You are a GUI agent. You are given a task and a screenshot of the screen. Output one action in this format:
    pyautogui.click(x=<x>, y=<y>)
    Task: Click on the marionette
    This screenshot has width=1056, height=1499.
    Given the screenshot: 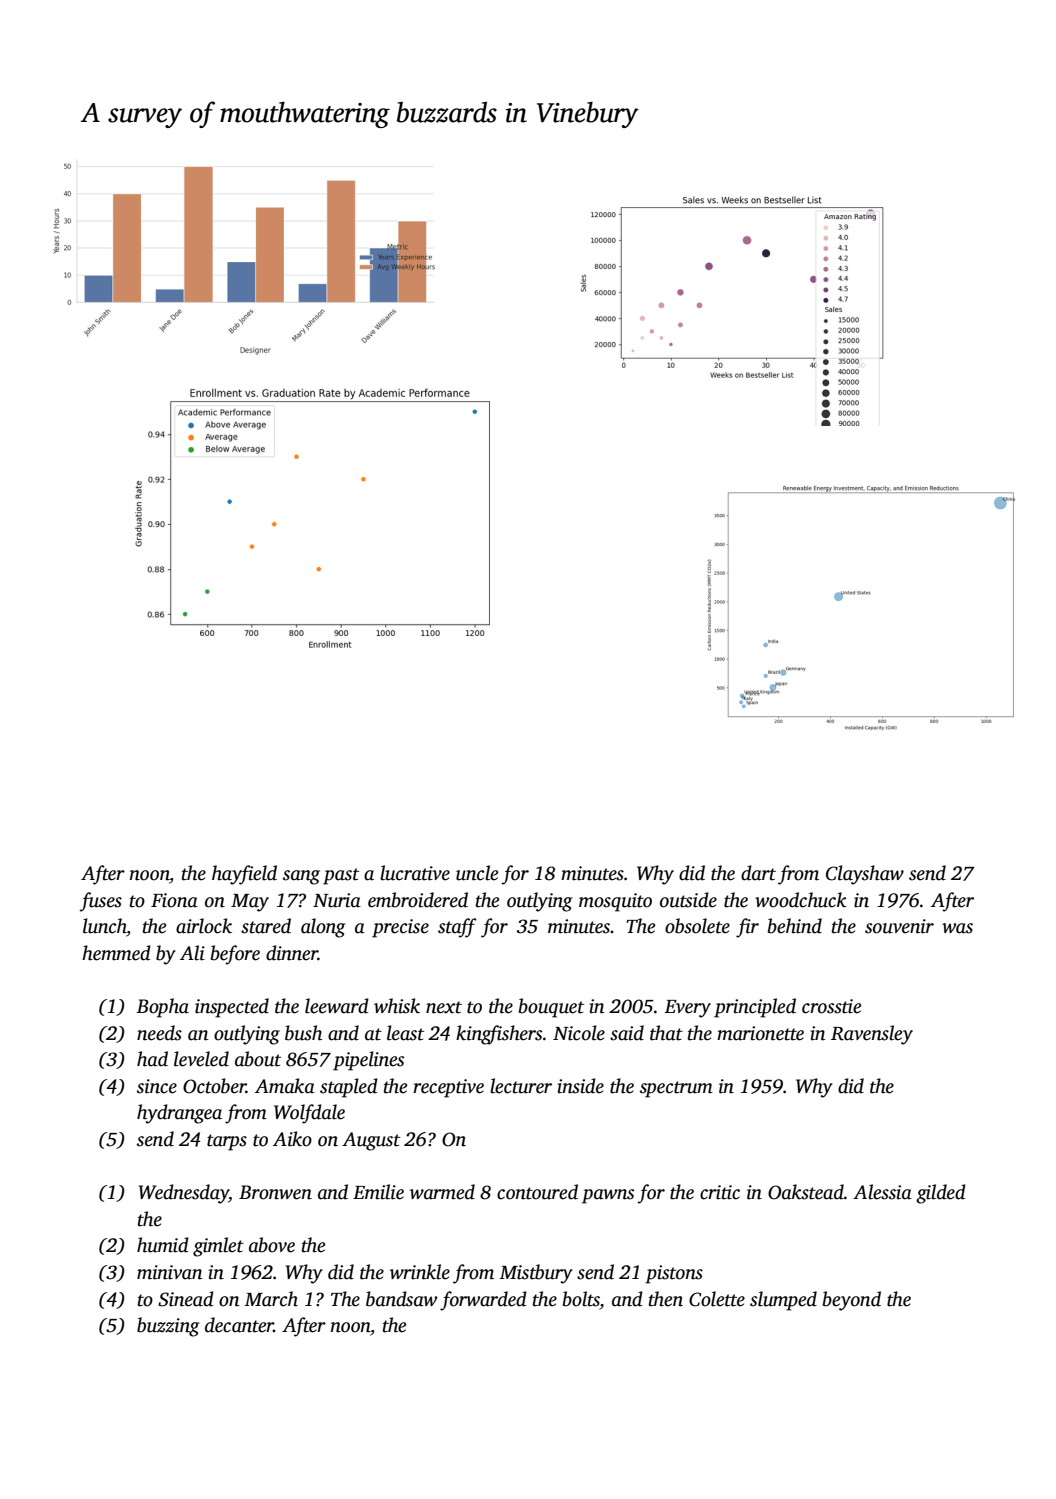 What is the action you would take?
    pyautogui.click(x=760, y=1033)
